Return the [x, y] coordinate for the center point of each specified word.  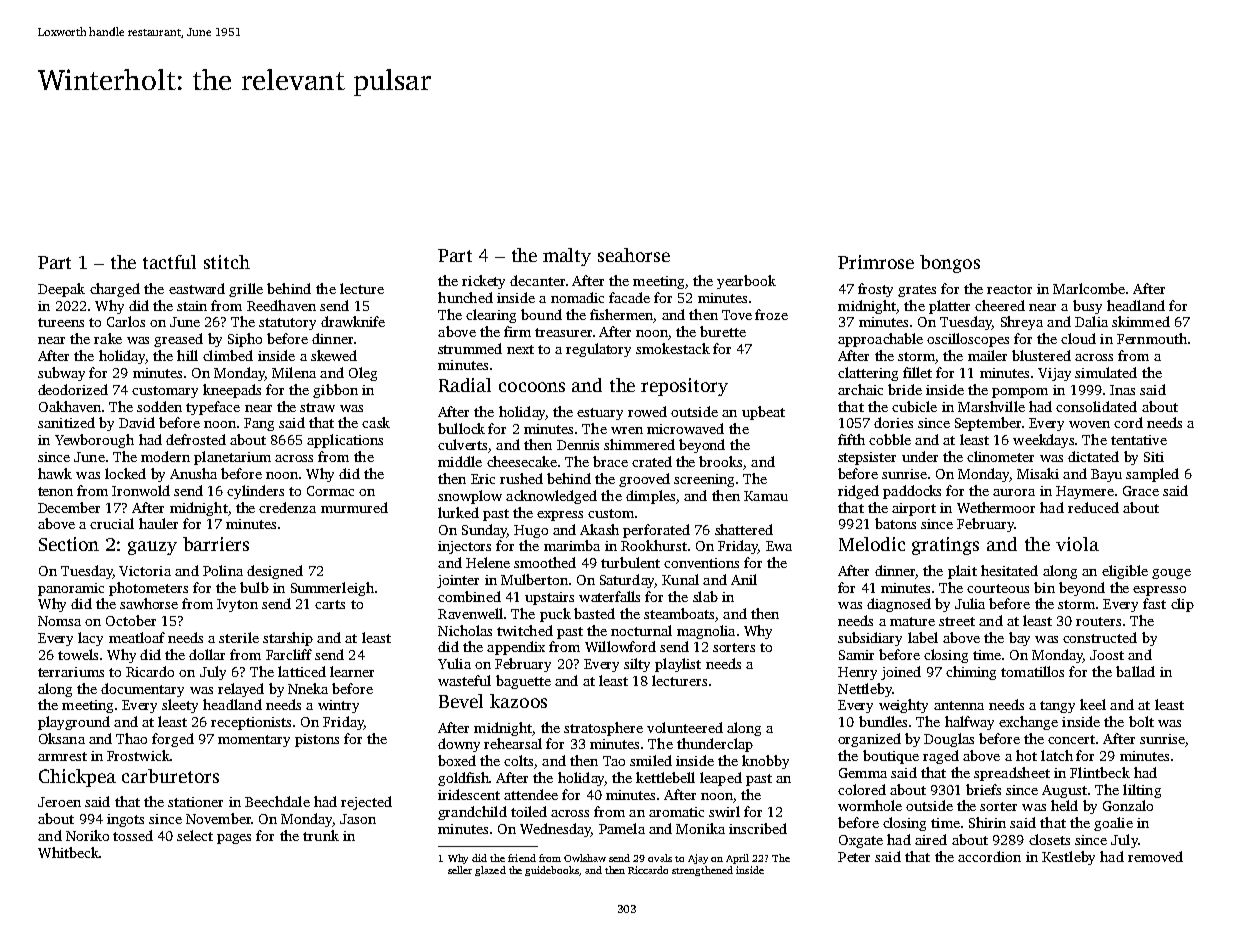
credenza [287, 507]
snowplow [470, 497]
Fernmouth [1152, 338]
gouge [1171, 574]
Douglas [949, 740]
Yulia [454, 663]
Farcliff [289, 654]
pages [234, 839]
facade [629, 297]
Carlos [126, 321]
